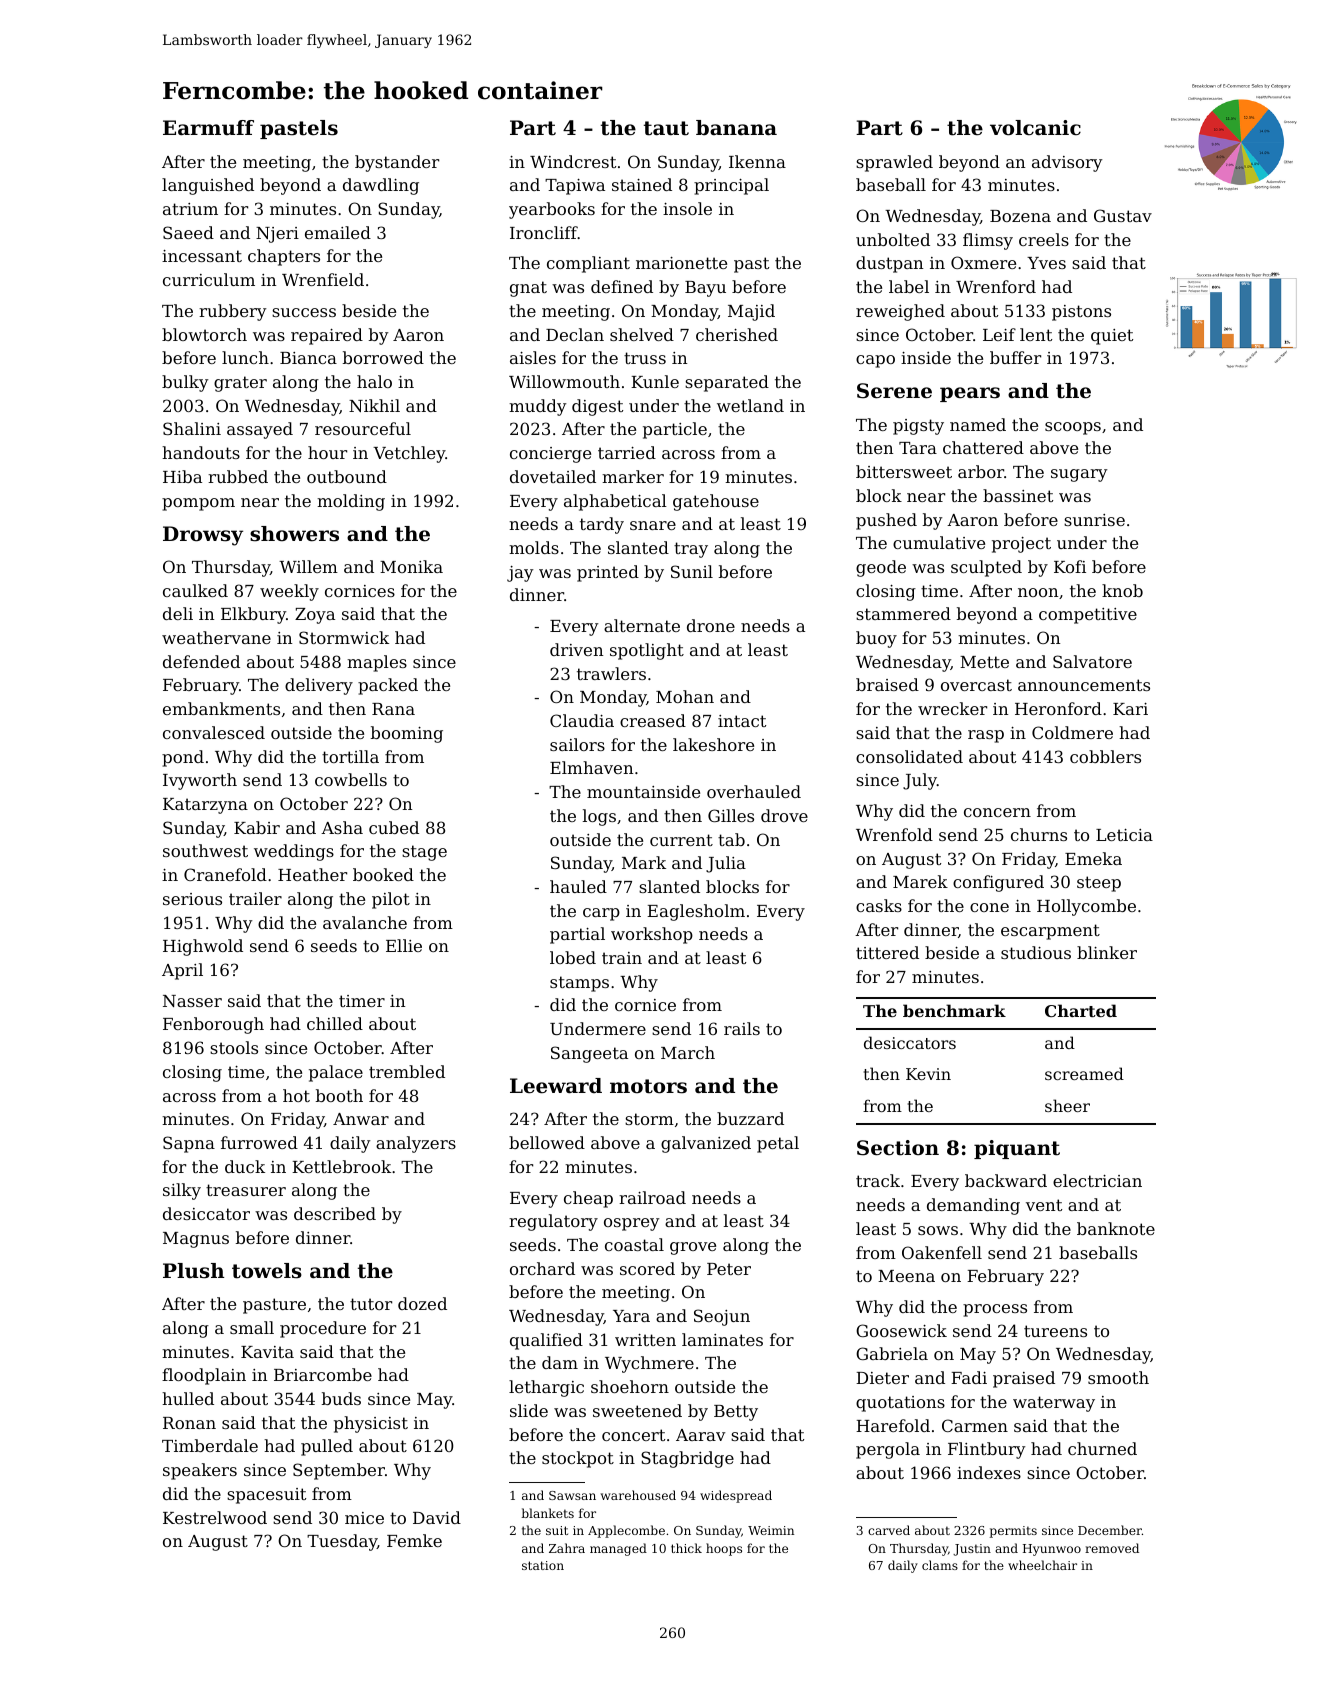 The image size is (1318, 1706). What do you see at coordinates (529, 1410) in the document?
I see `slide` at bounding box center [529, 1410].
